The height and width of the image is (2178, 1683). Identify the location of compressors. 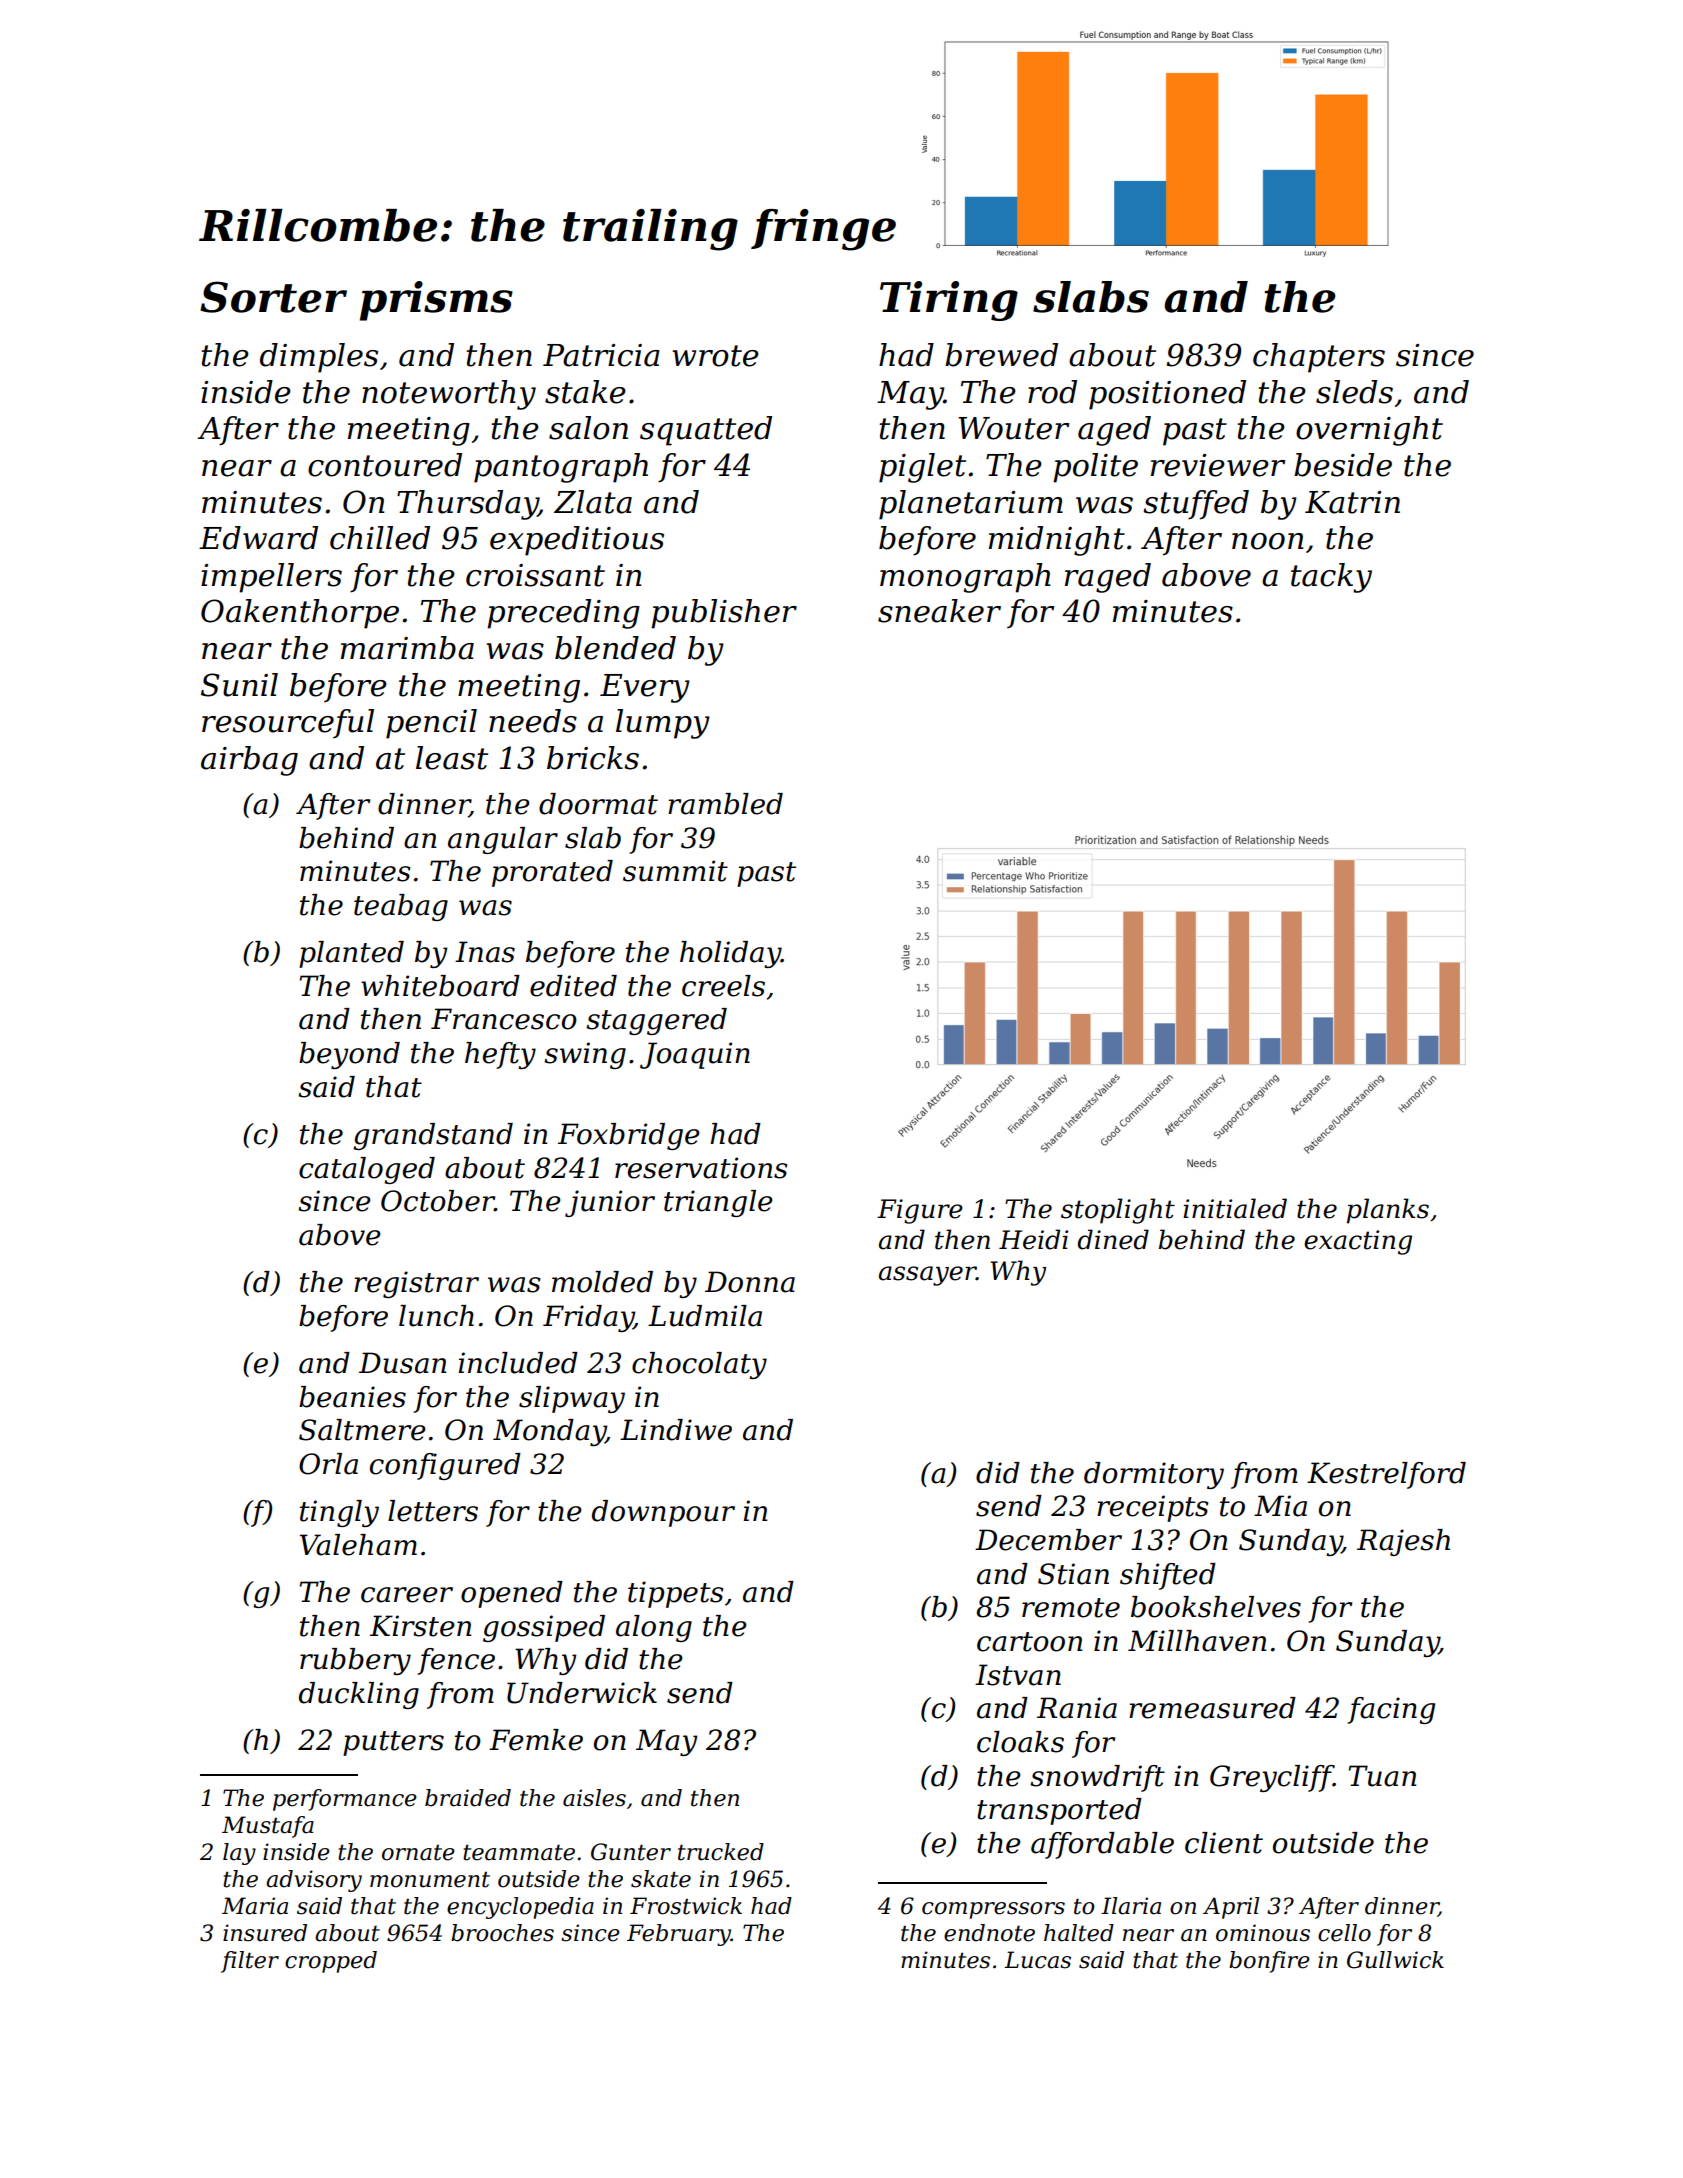
(993, 1910).
